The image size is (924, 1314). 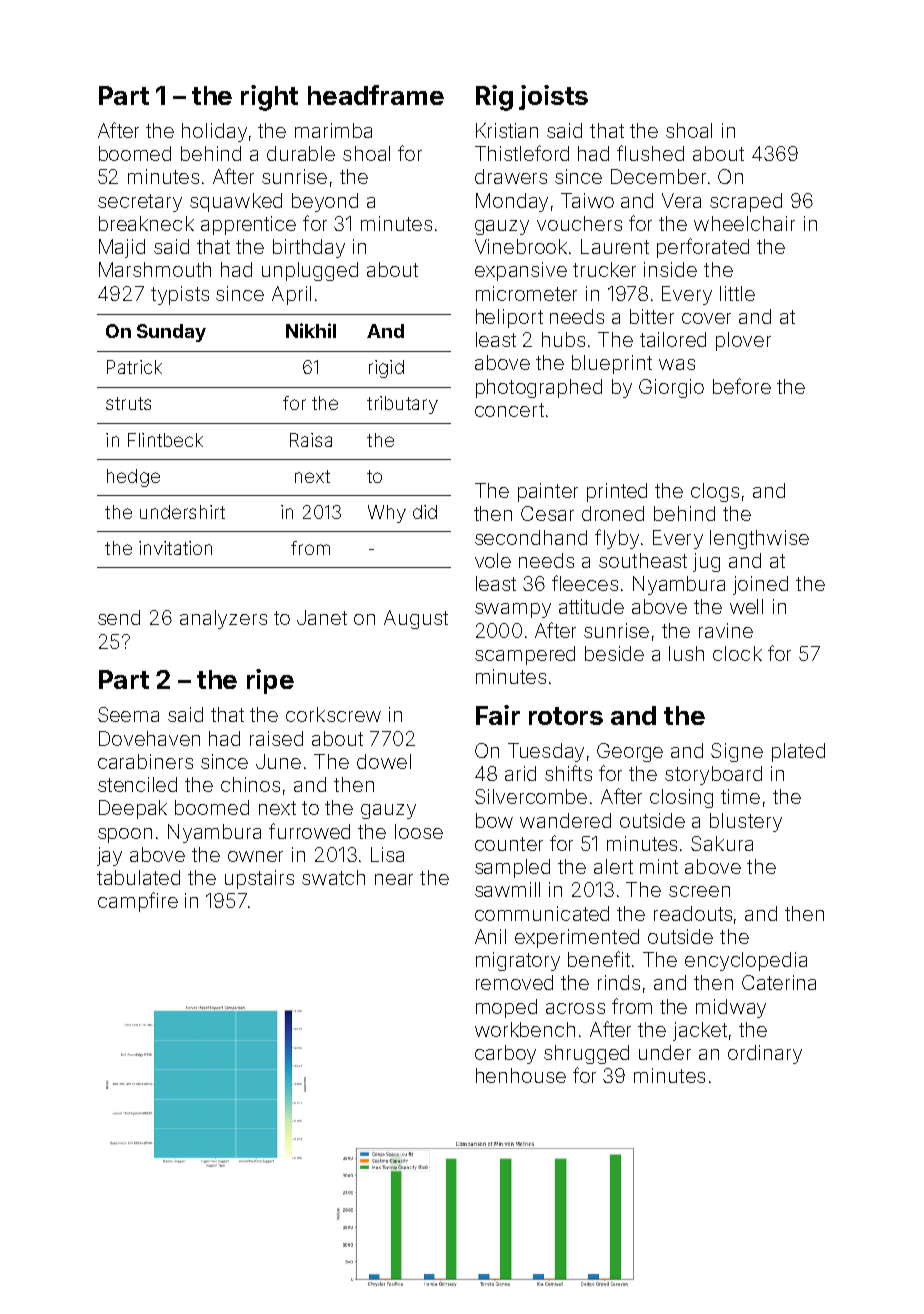 I want to click on ordinary, so click(x=765, y=1054).
